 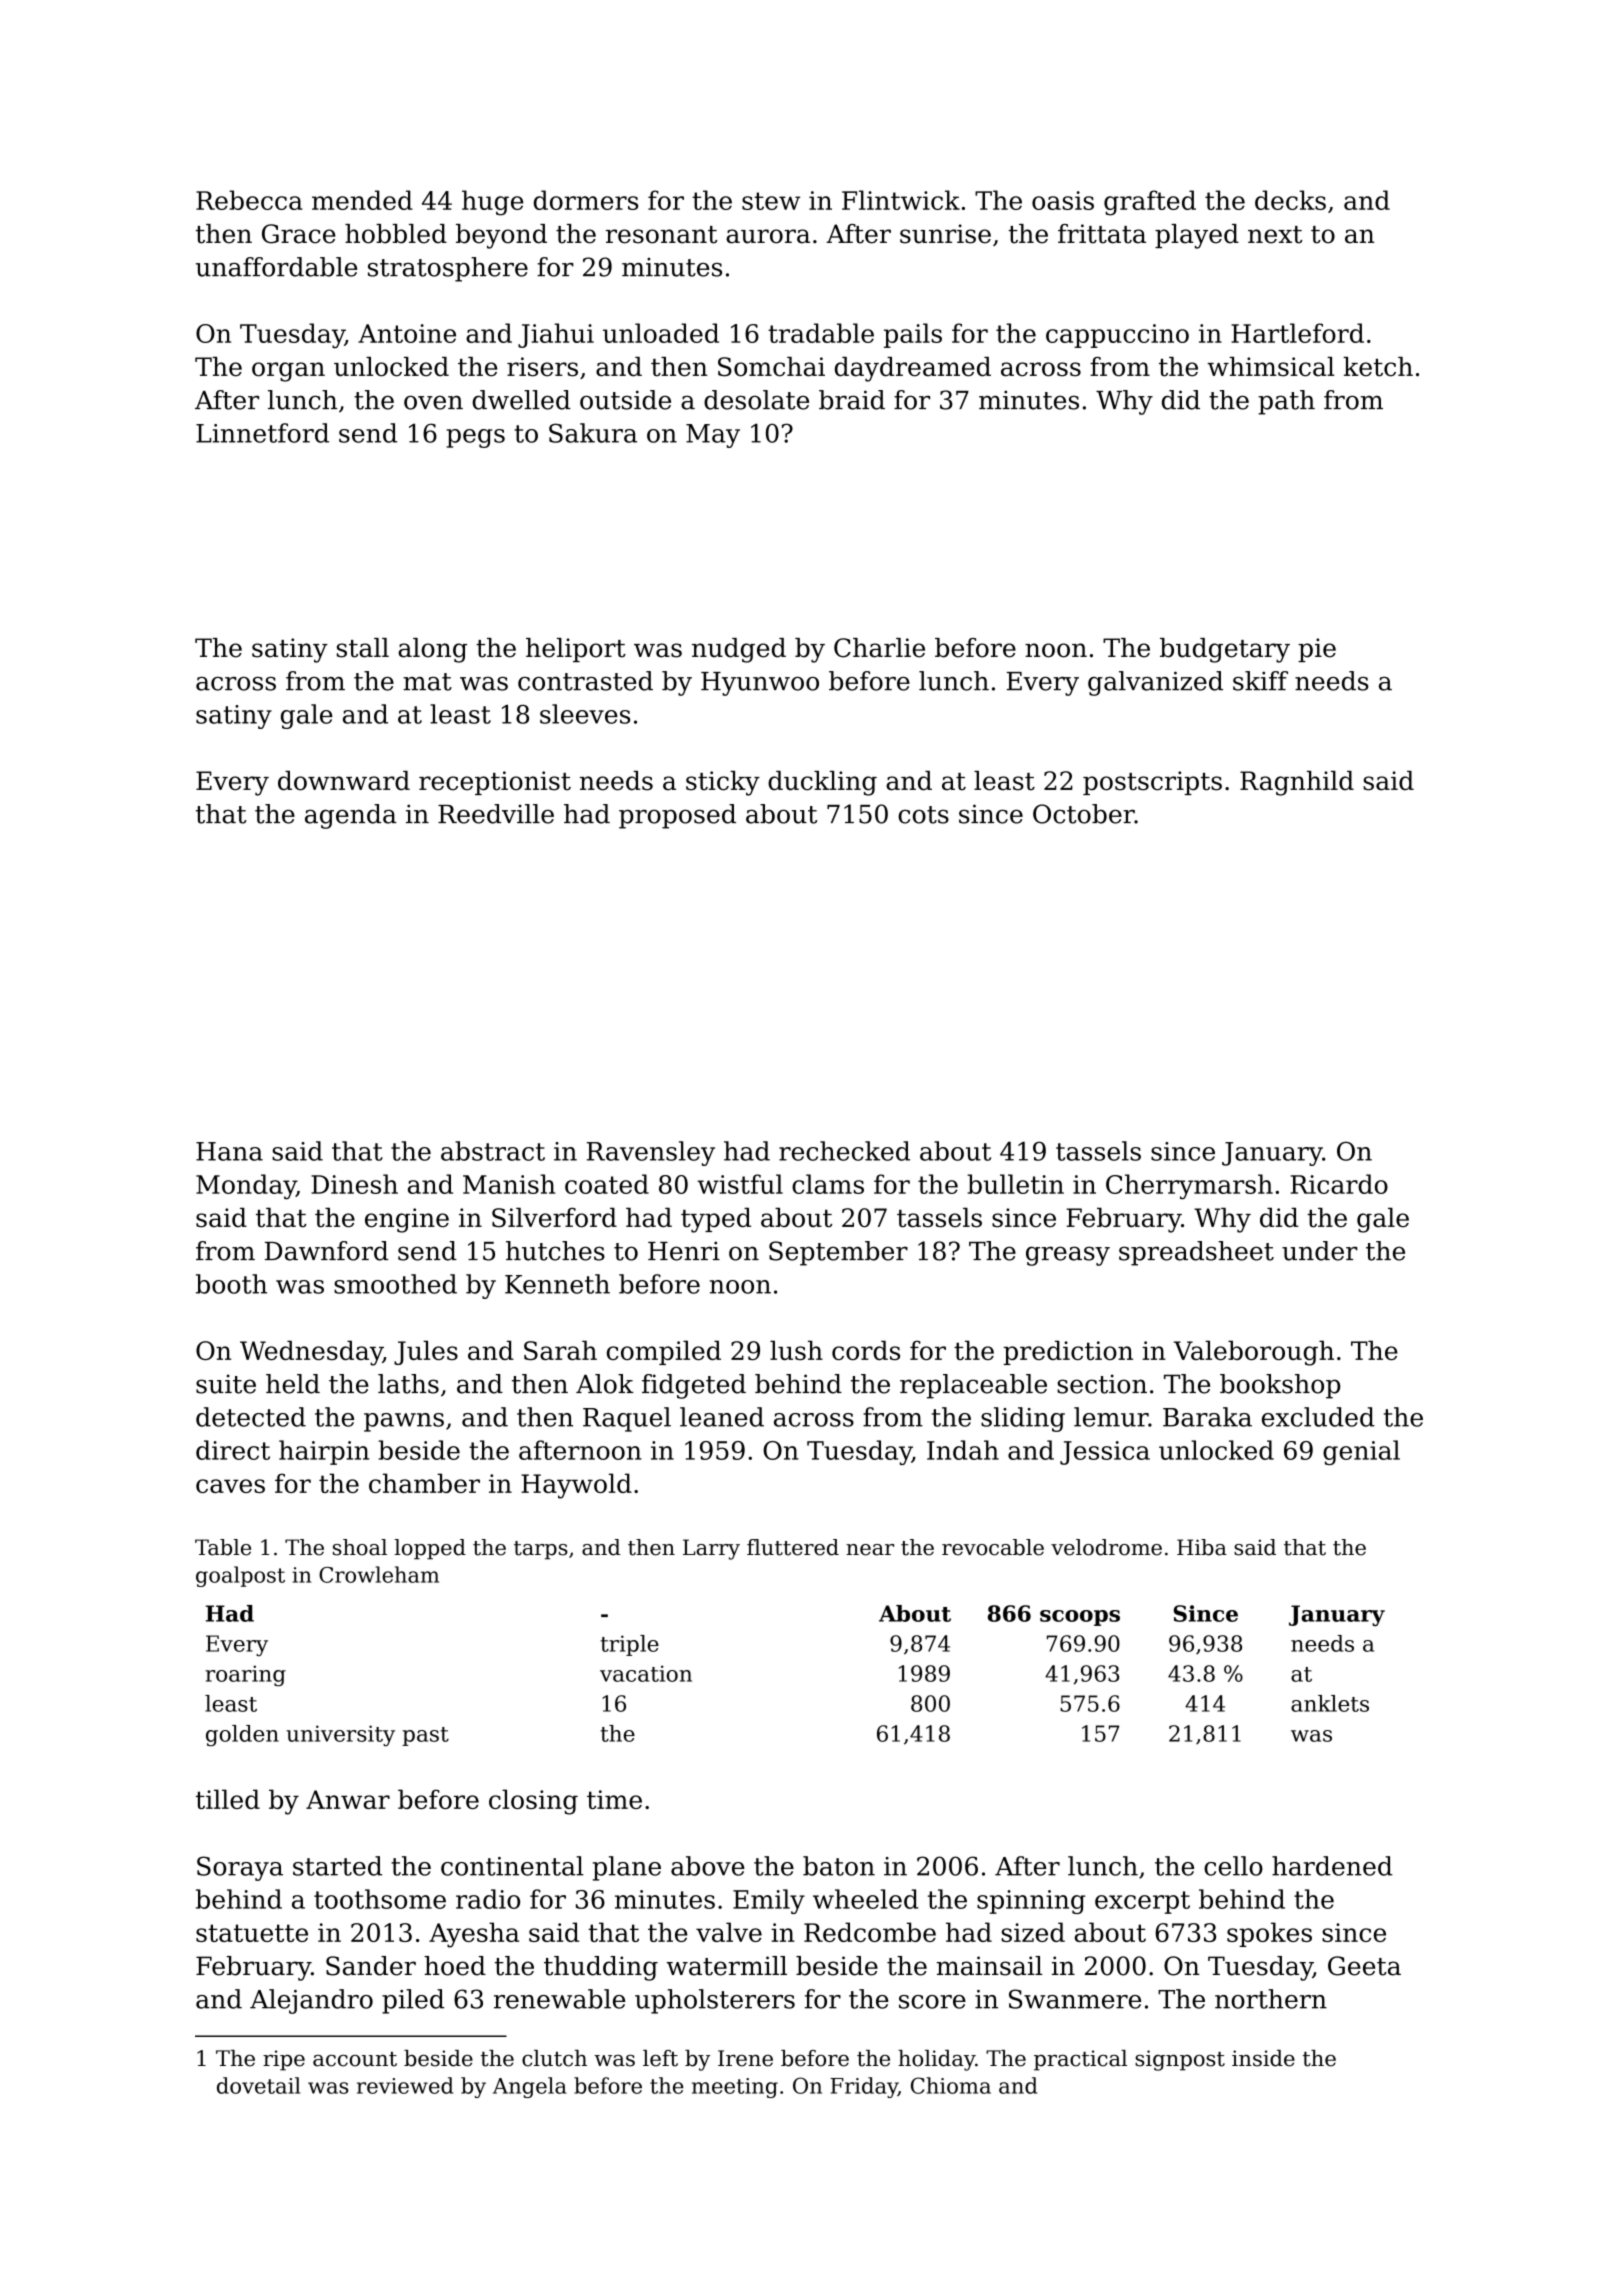 I want to click on rechecked, so click(x=844, y=1151).
